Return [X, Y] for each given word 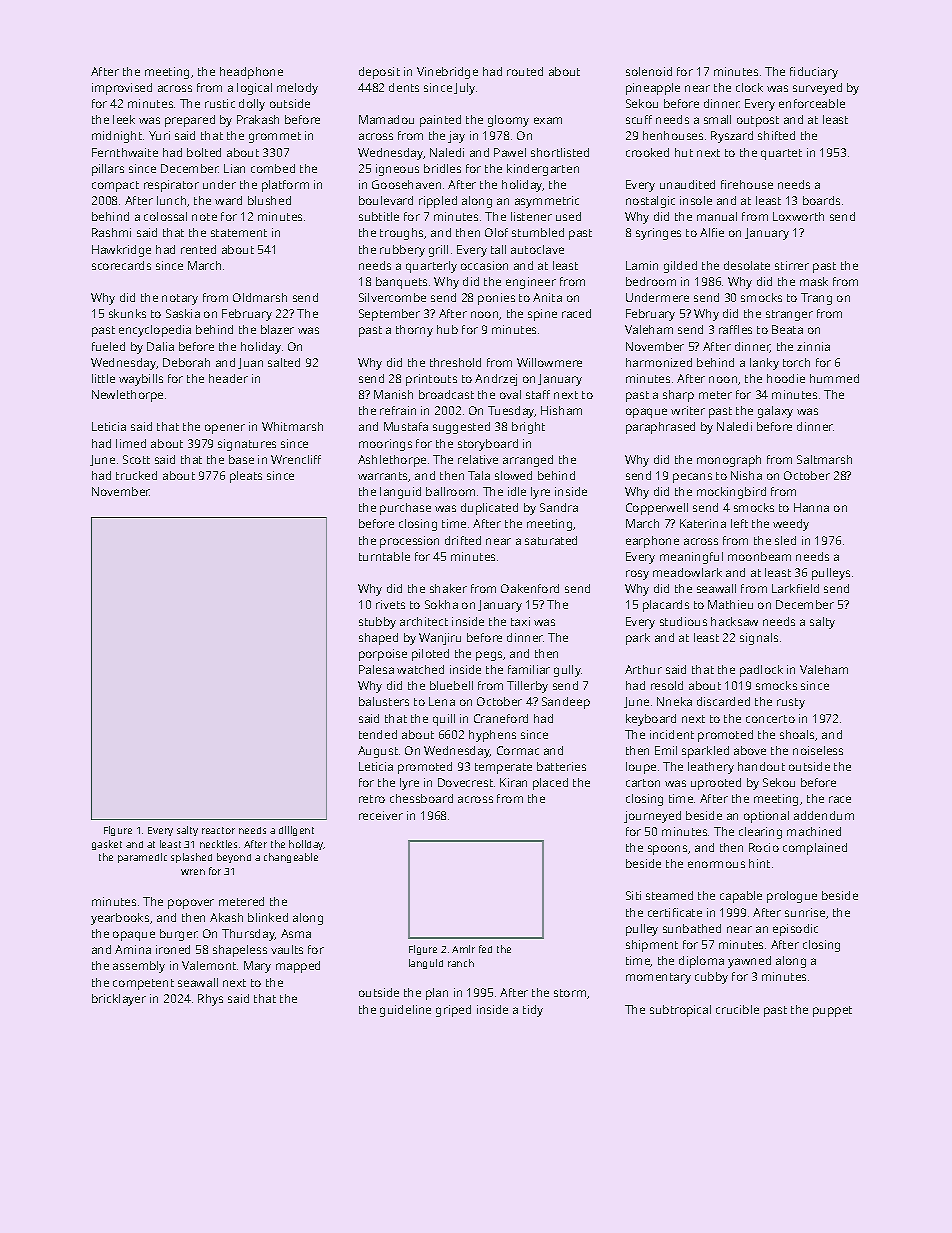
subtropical [680, 1011]
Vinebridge [447, 73]
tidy [533, 1011]
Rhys [210, 1000]
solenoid [649, 71]
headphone [251, 73]
